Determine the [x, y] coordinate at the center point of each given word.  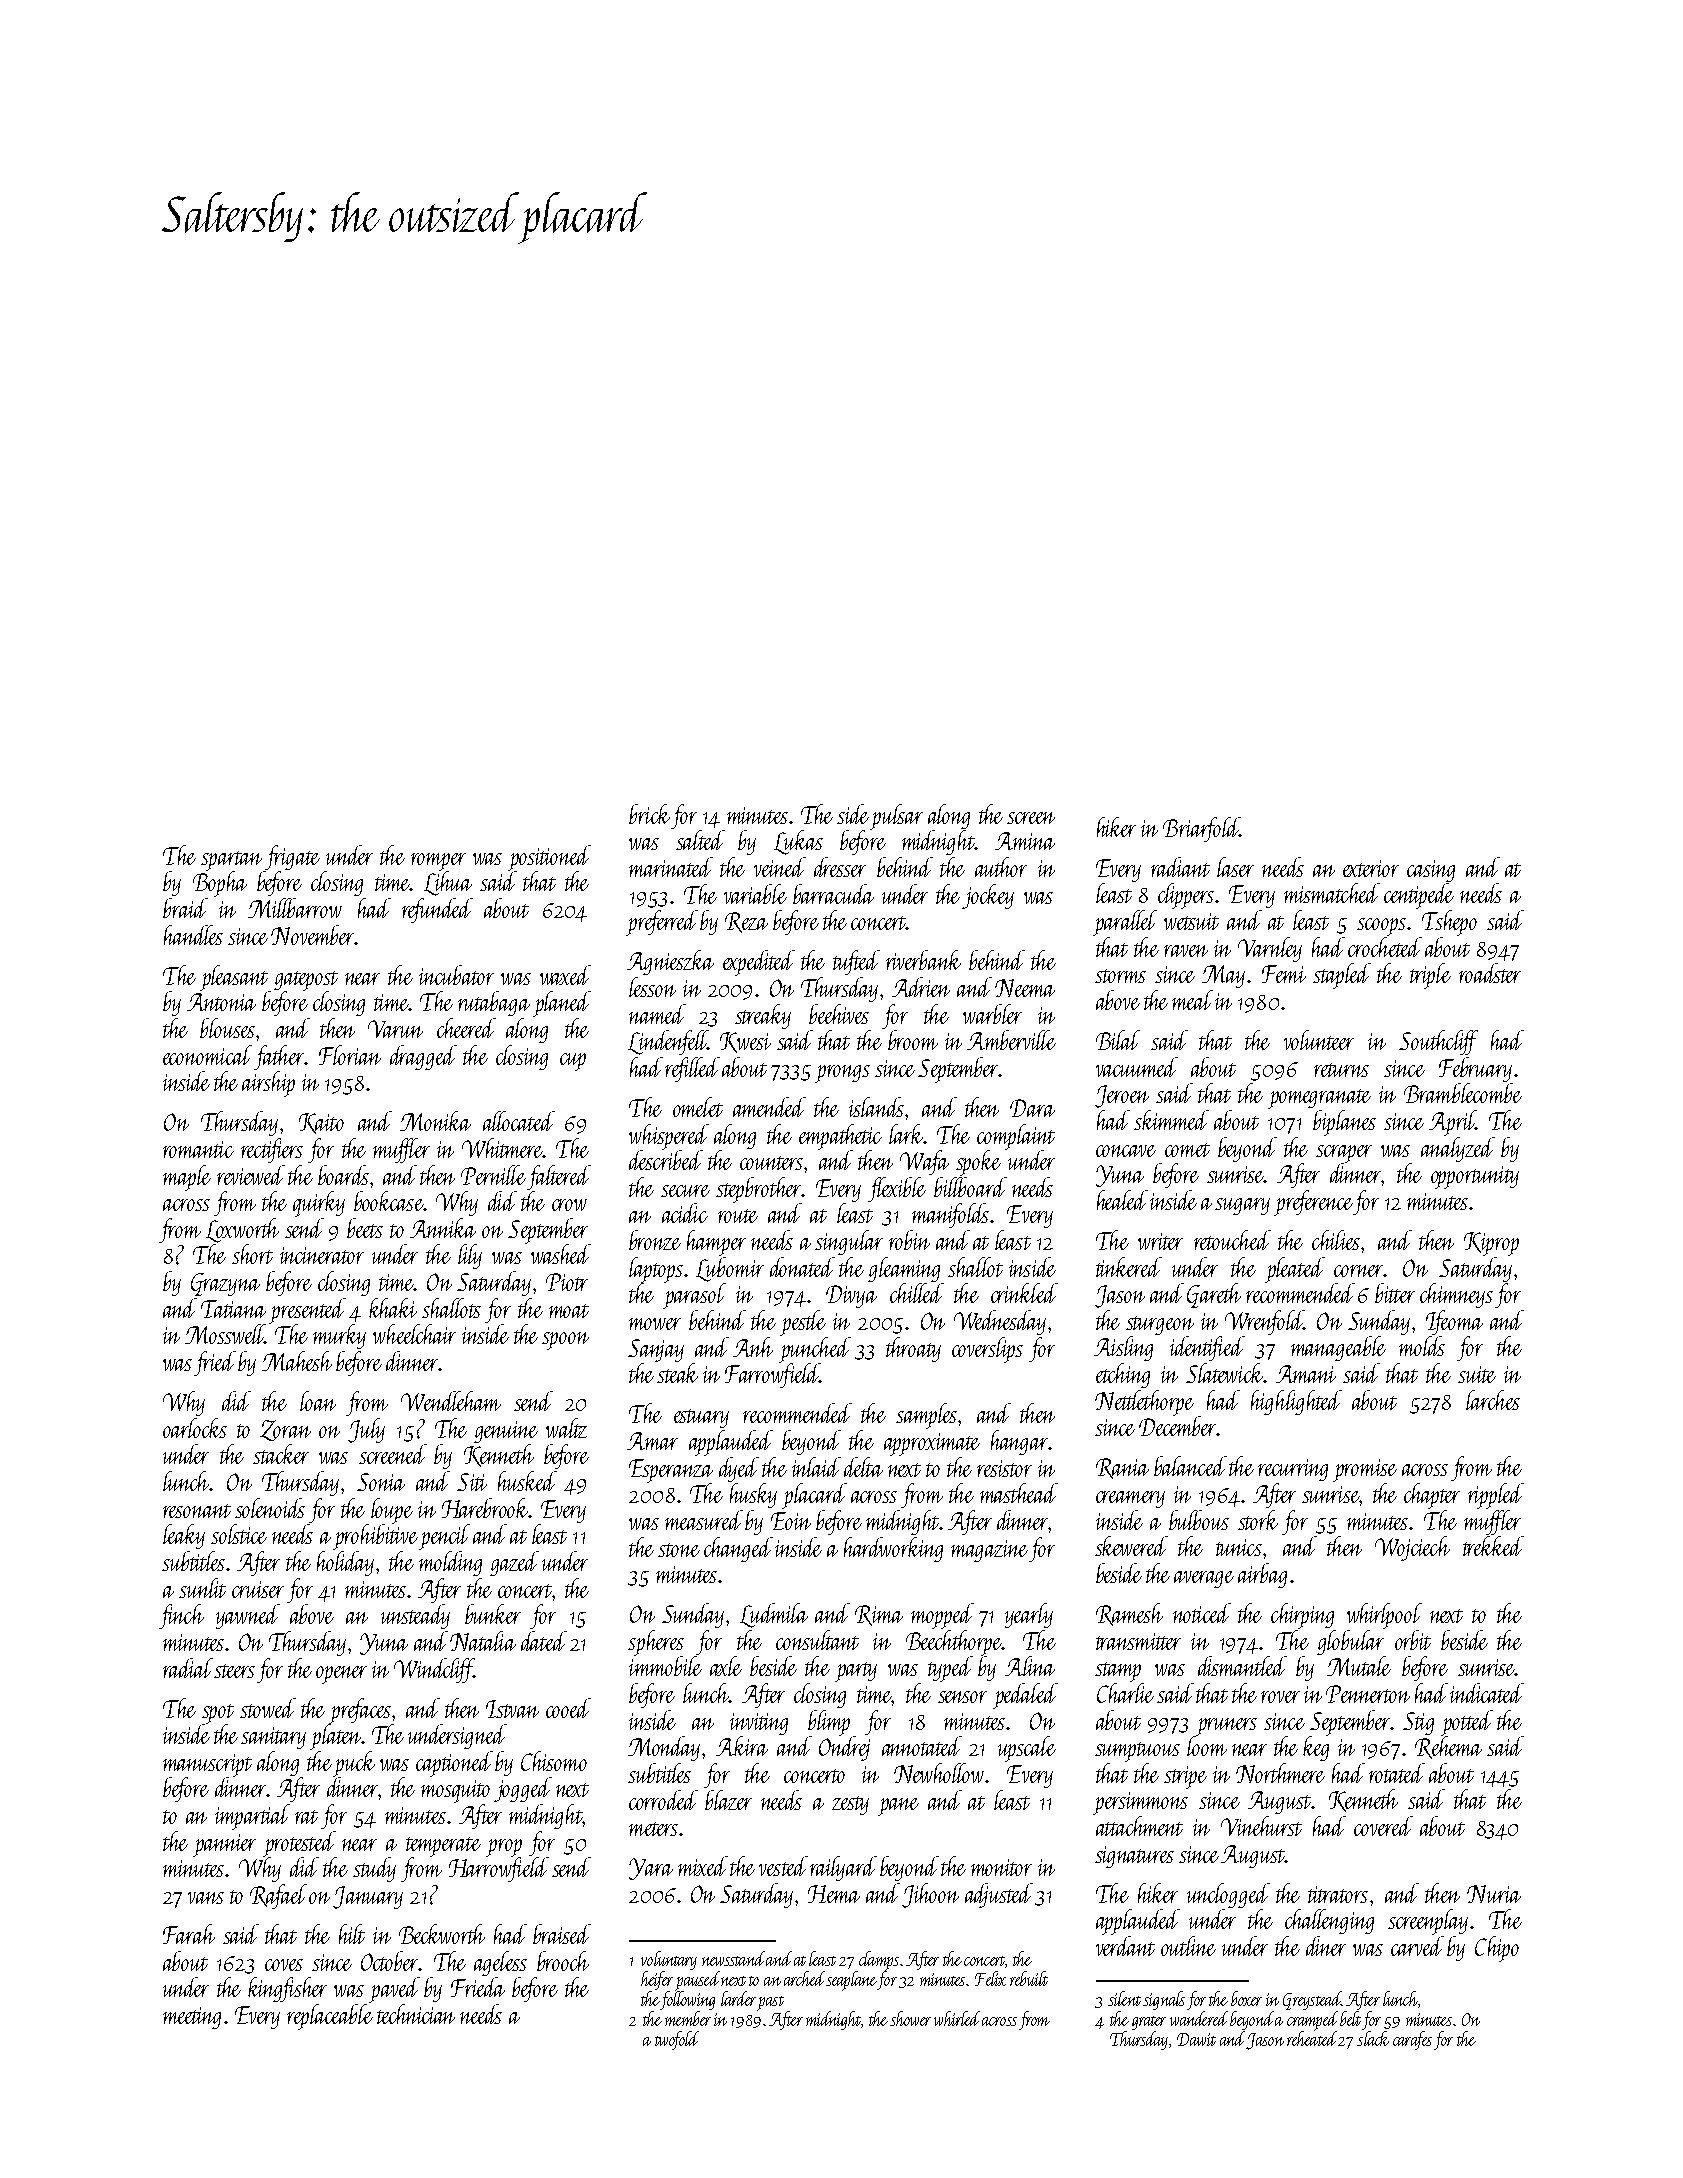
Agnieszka [670, 962]
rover [1280, 1697]
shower [910, 2018]
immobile [665, 1666]
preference [1313, 1203]
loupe [392, 1511]
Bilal [1118, 1040]
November [312, 935]
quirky [319, 1204]
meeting [192, 2018]
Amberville [1011, 1040]
